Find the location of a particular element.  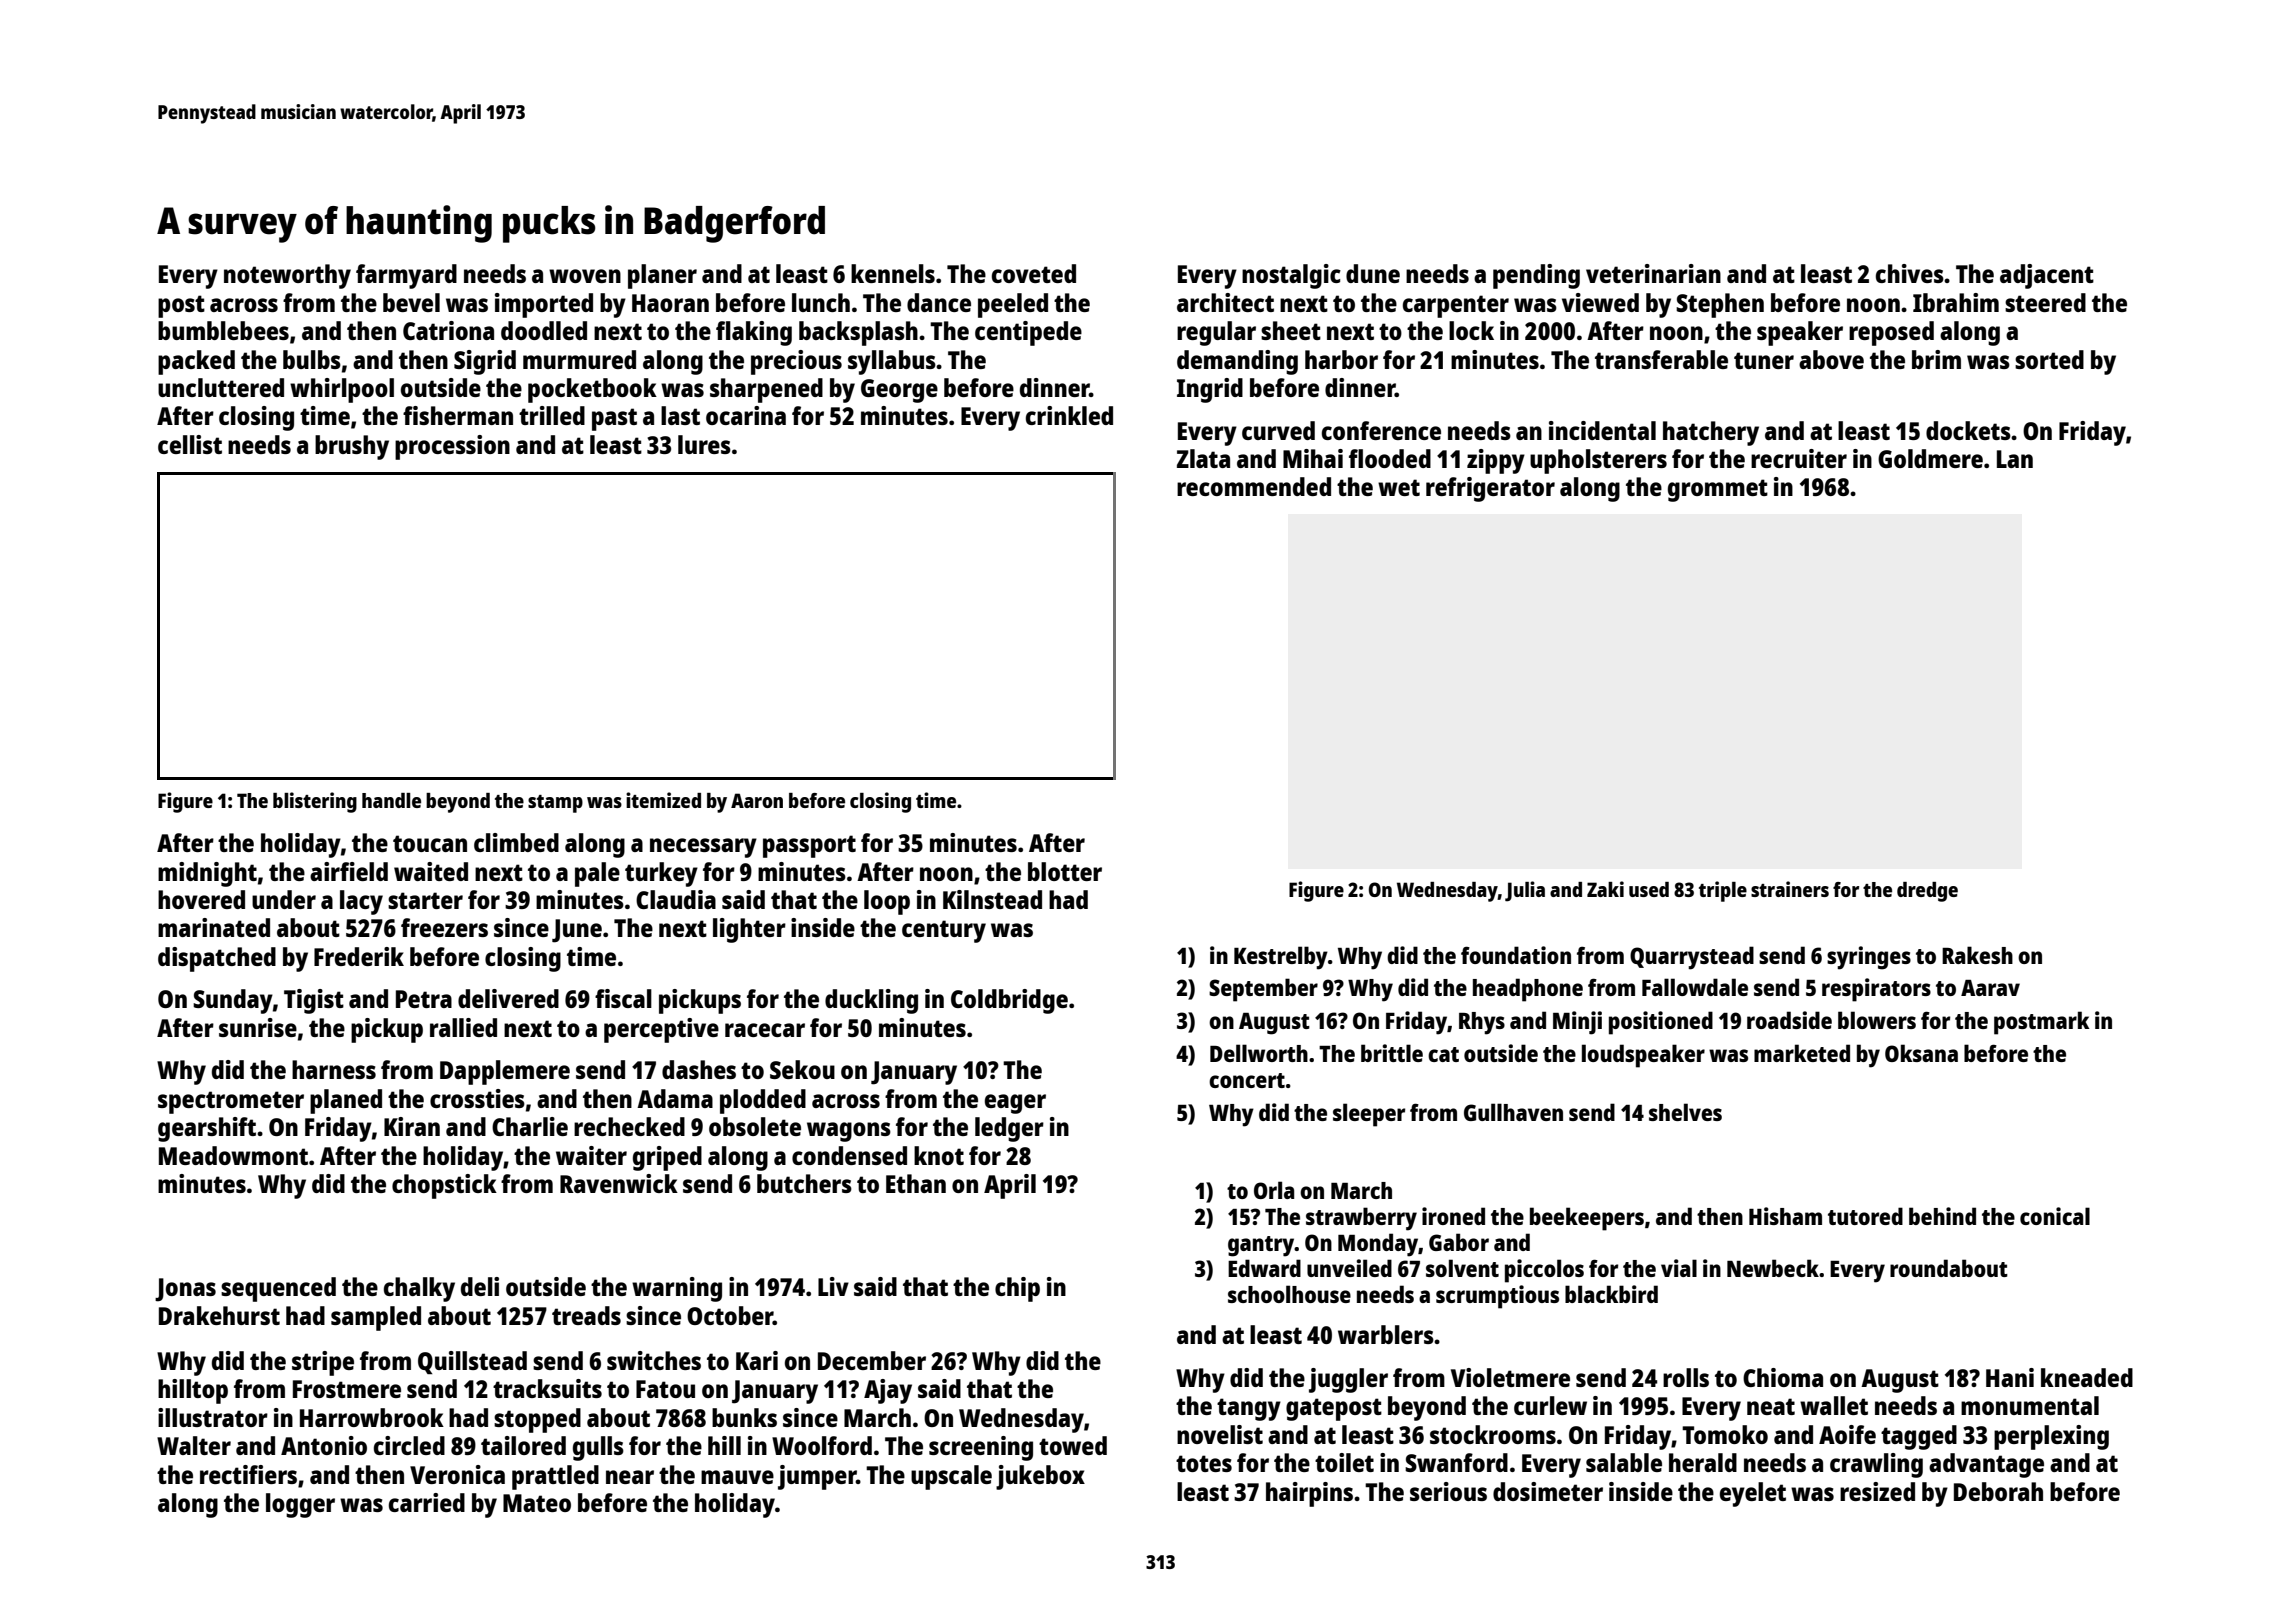

planer is located at coordinates (662, 276).
